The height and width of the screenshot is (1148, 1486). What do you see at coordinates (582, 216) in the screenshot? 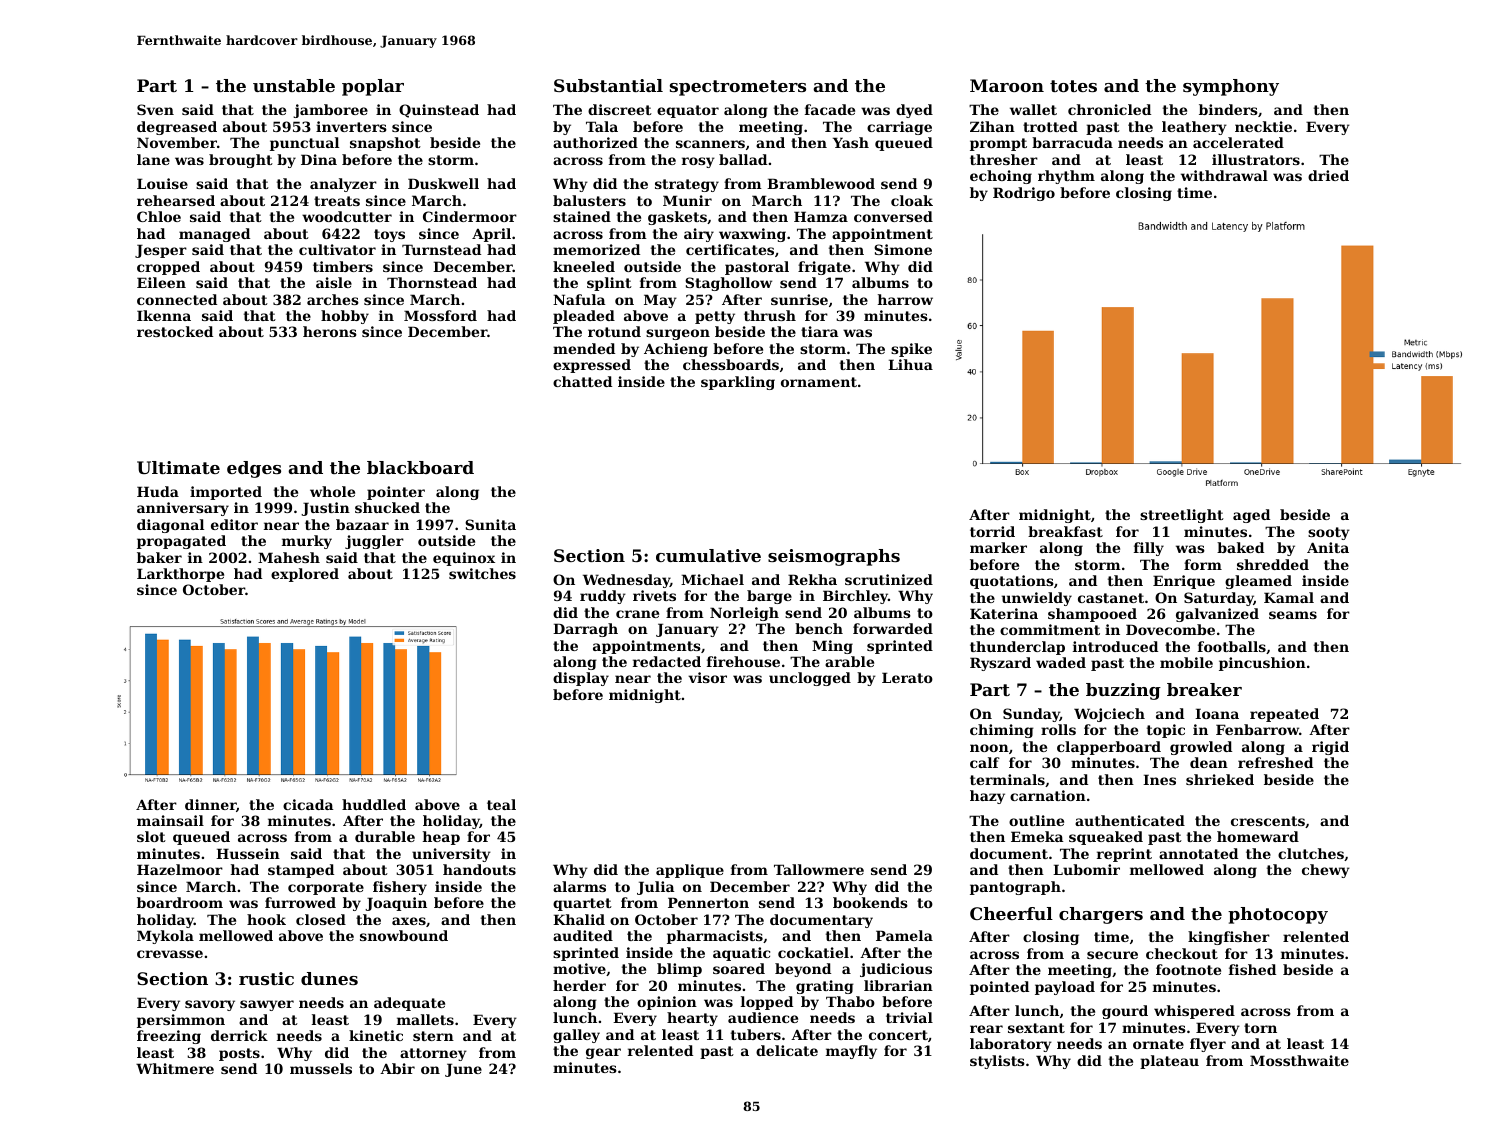
I see `stained` at bounding box center [582, 216].
